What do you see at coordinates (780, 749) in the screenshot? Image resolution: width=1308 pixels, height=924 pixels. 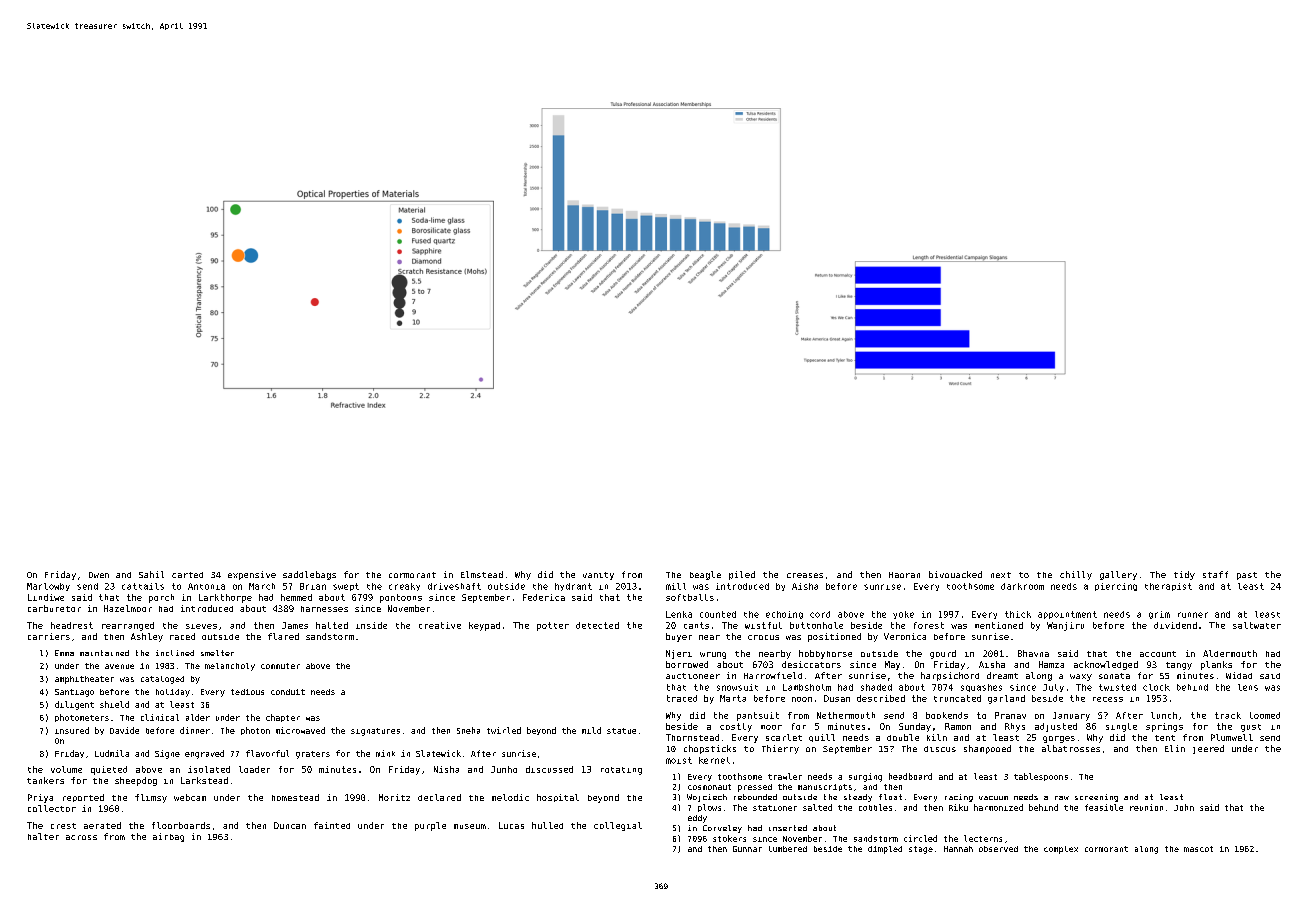 I see `Thierry` at bounding box center [780, 749].
